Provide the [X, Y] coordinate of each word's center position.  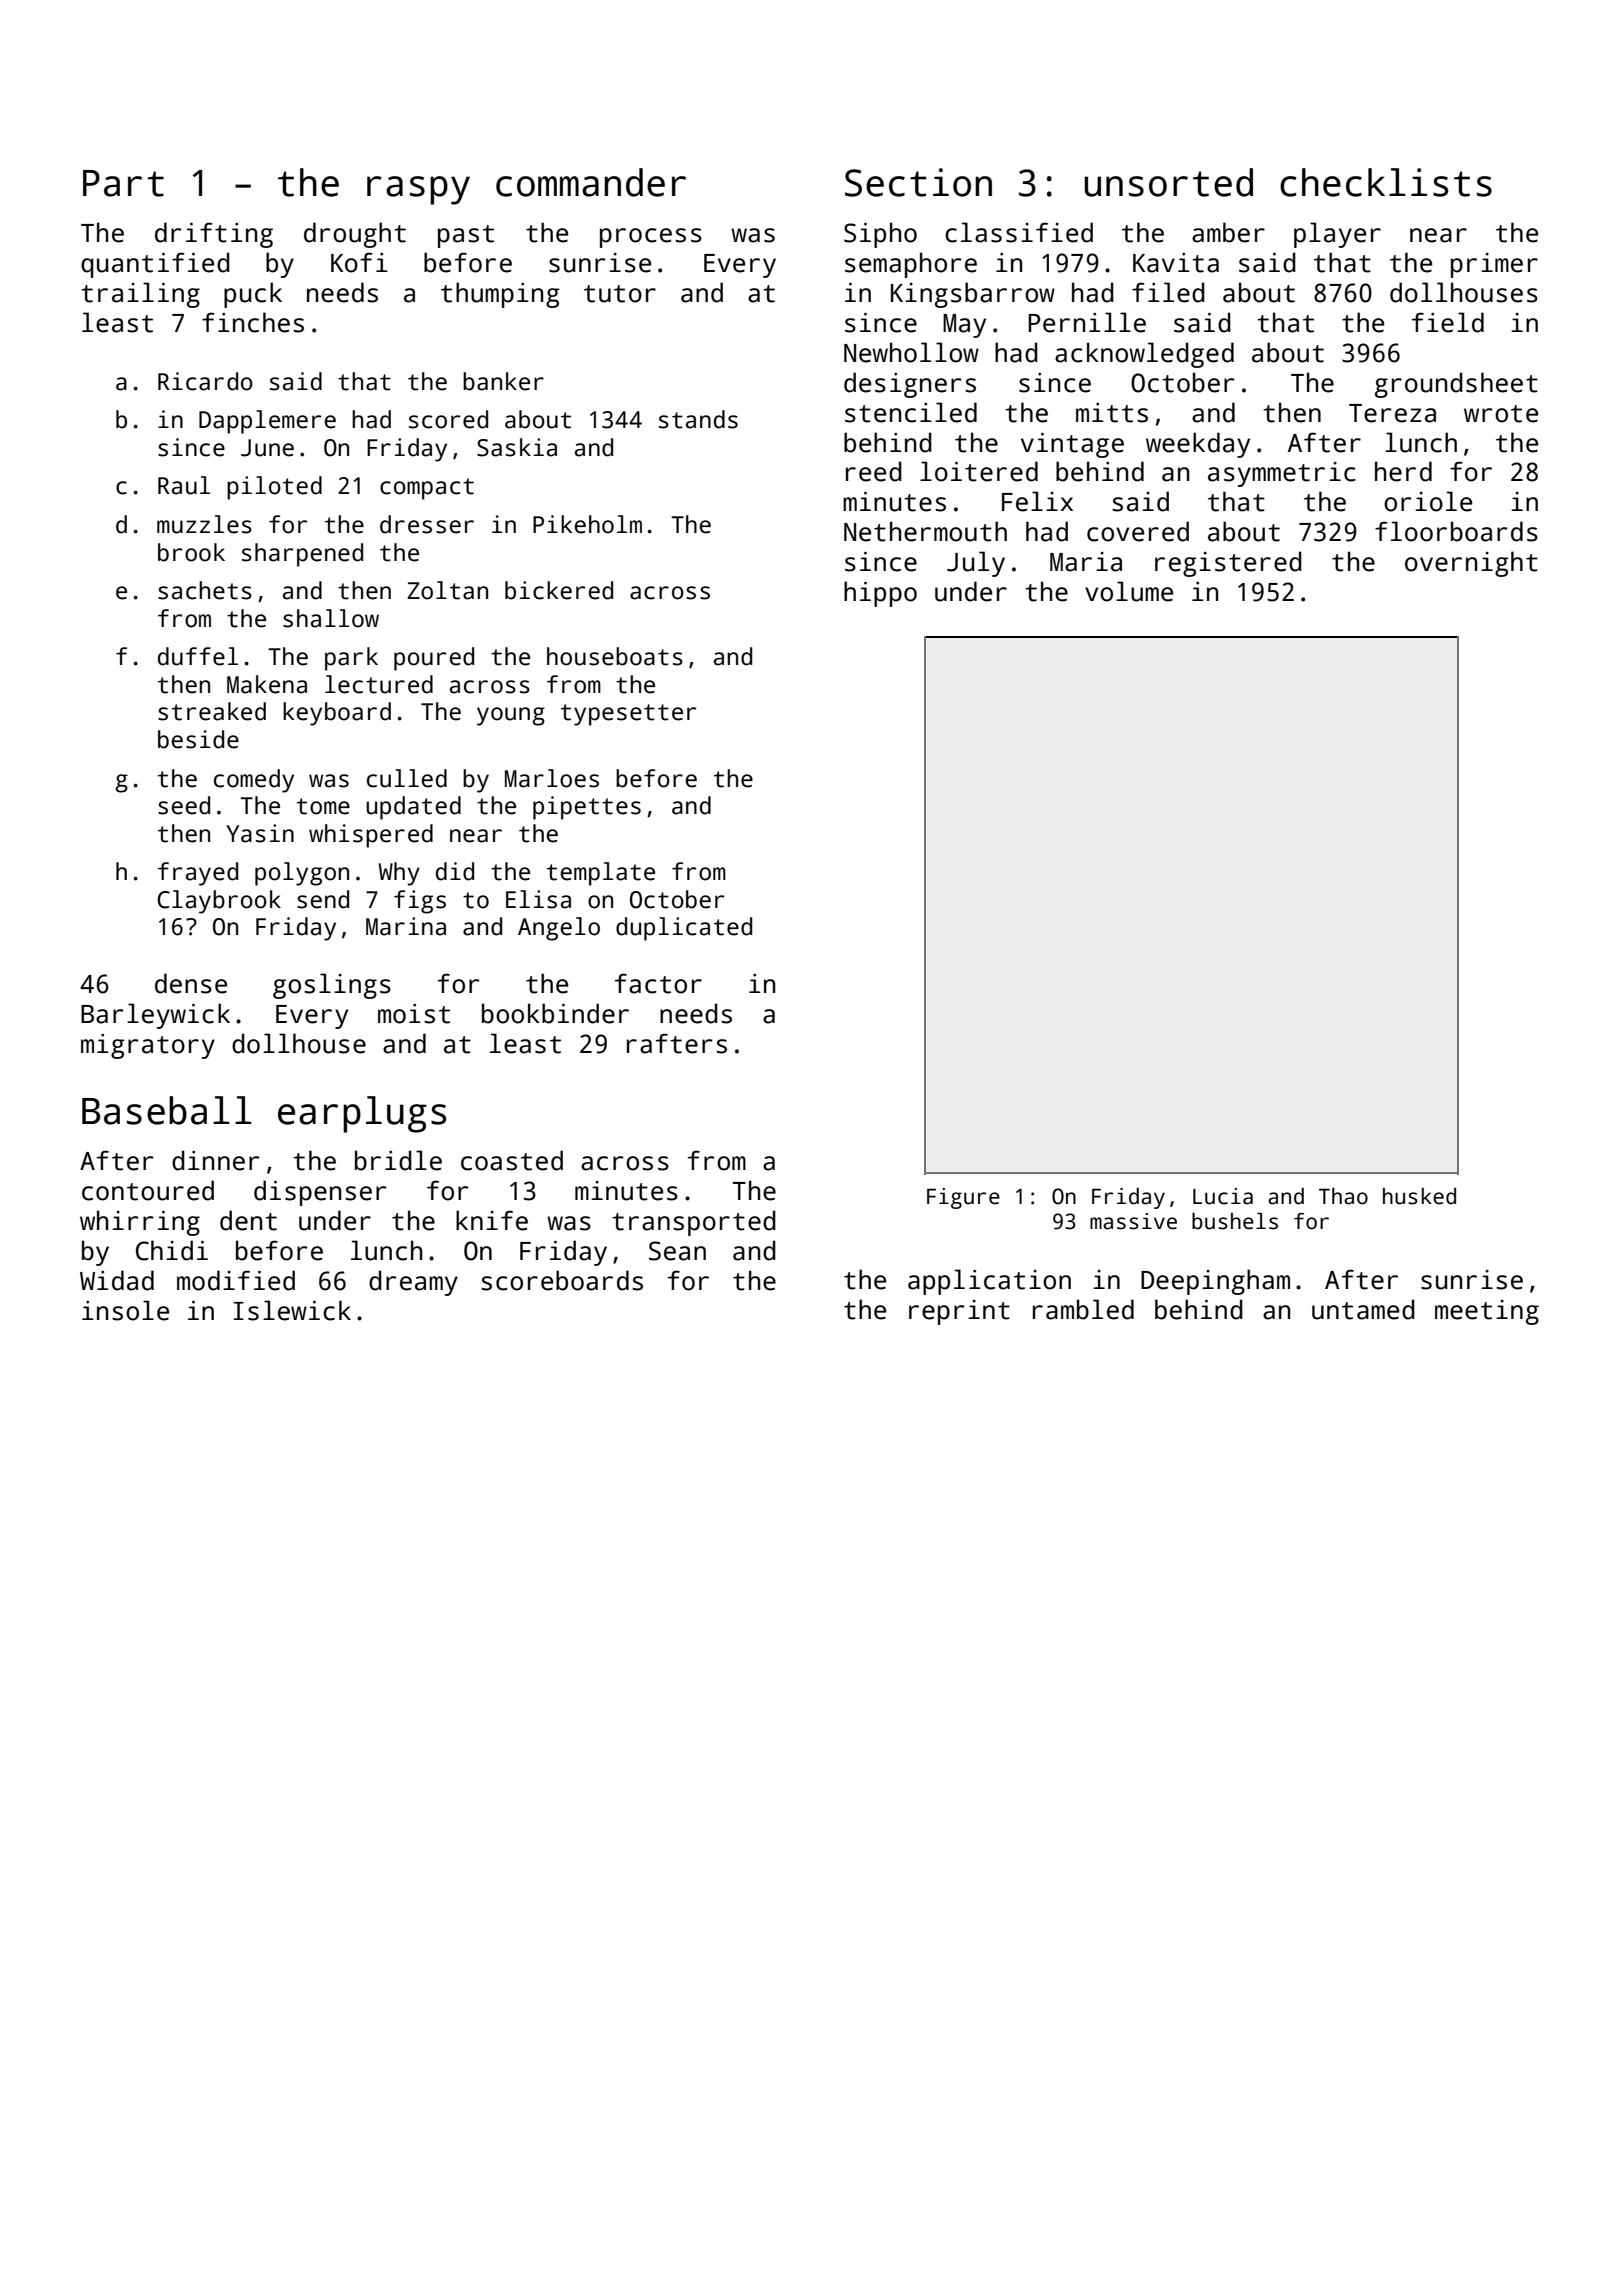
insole [125, 1310]
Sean [677, 1251]
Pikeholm [587, 524]
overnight [1471, 564]
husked [1419, 1196]
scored [448, 419]
